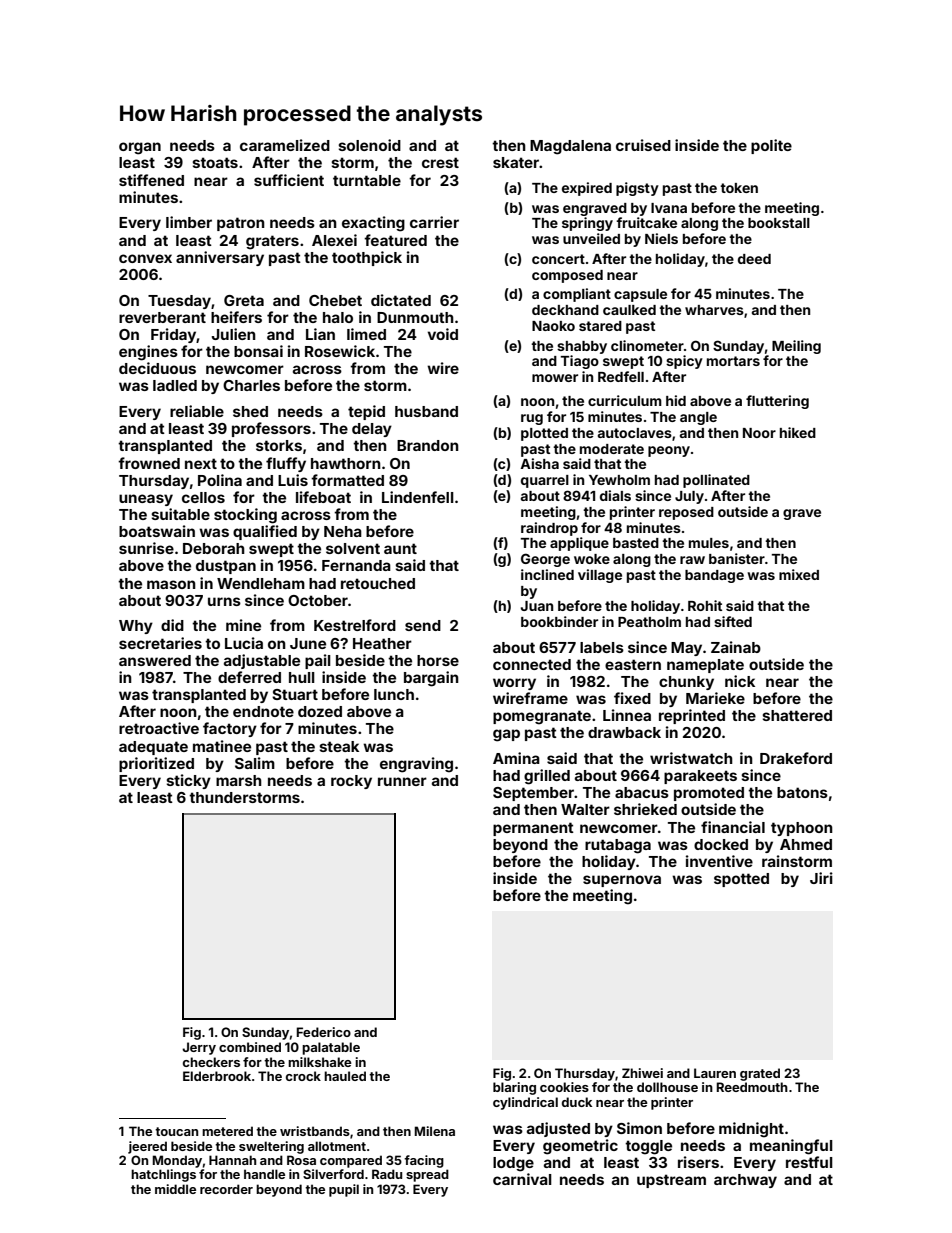 Image resolution: width=952 pixels, height=1233 pixels. I want to click on meaningful, so click(791, 1147).
